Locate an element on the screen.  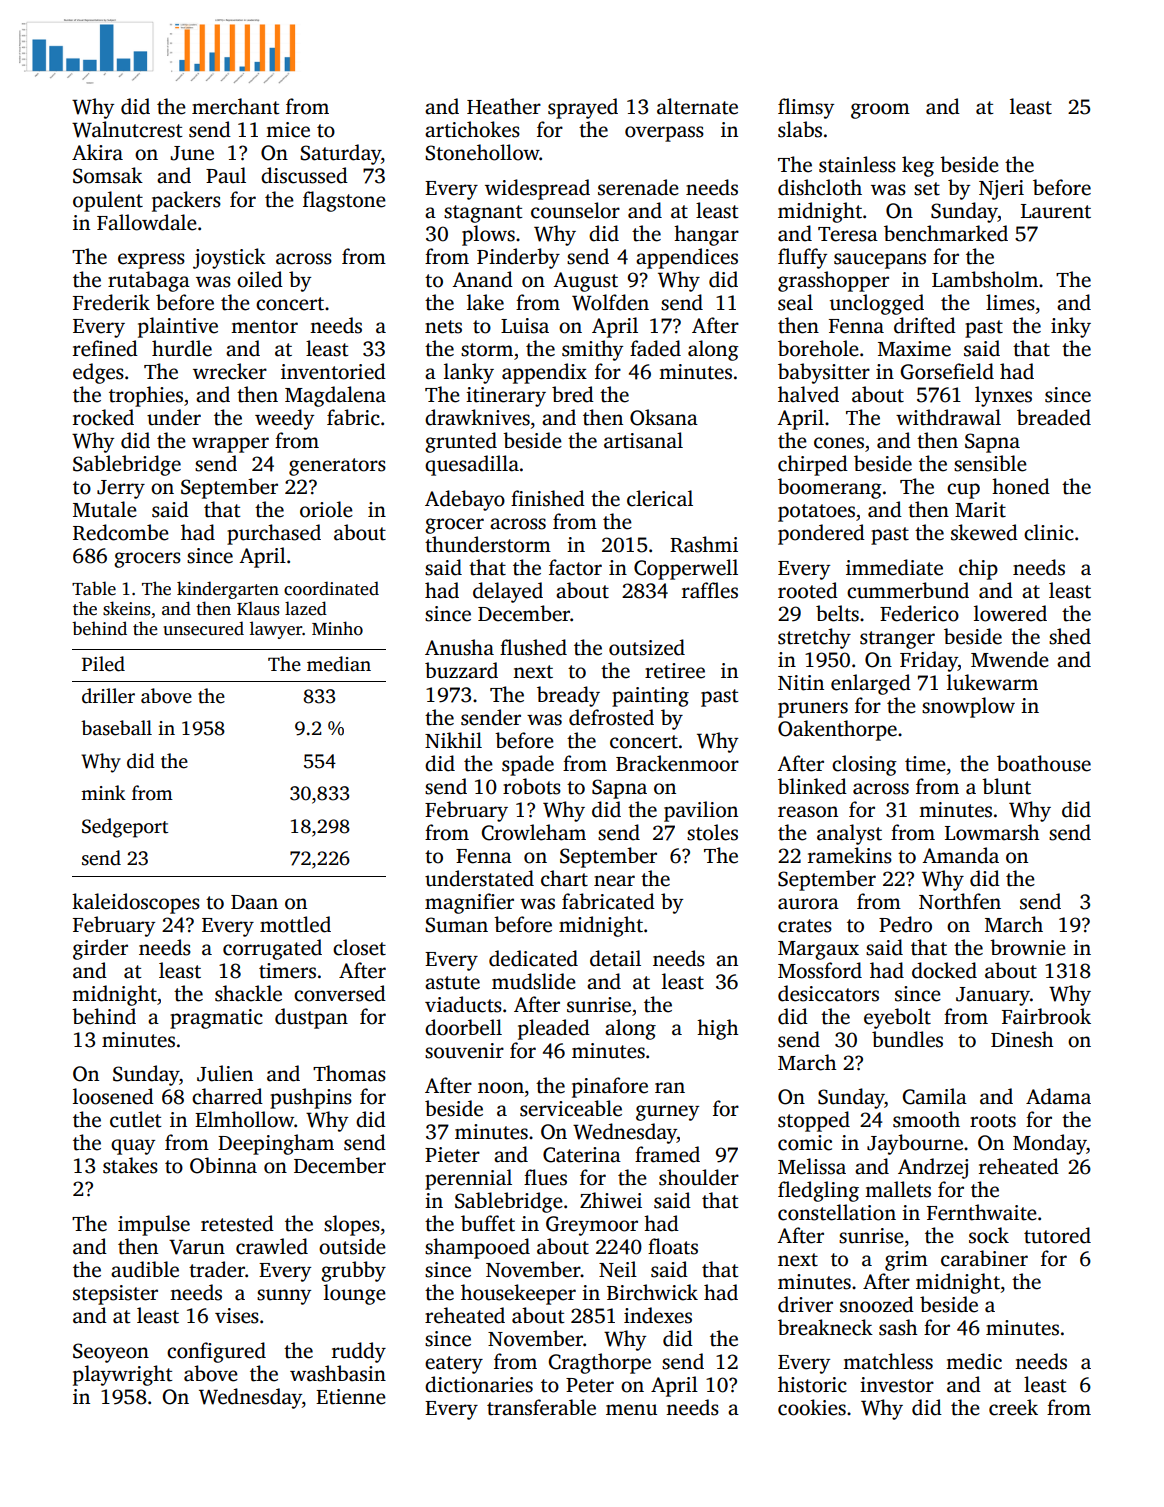
alternate is located at coordinates (697, 106).
